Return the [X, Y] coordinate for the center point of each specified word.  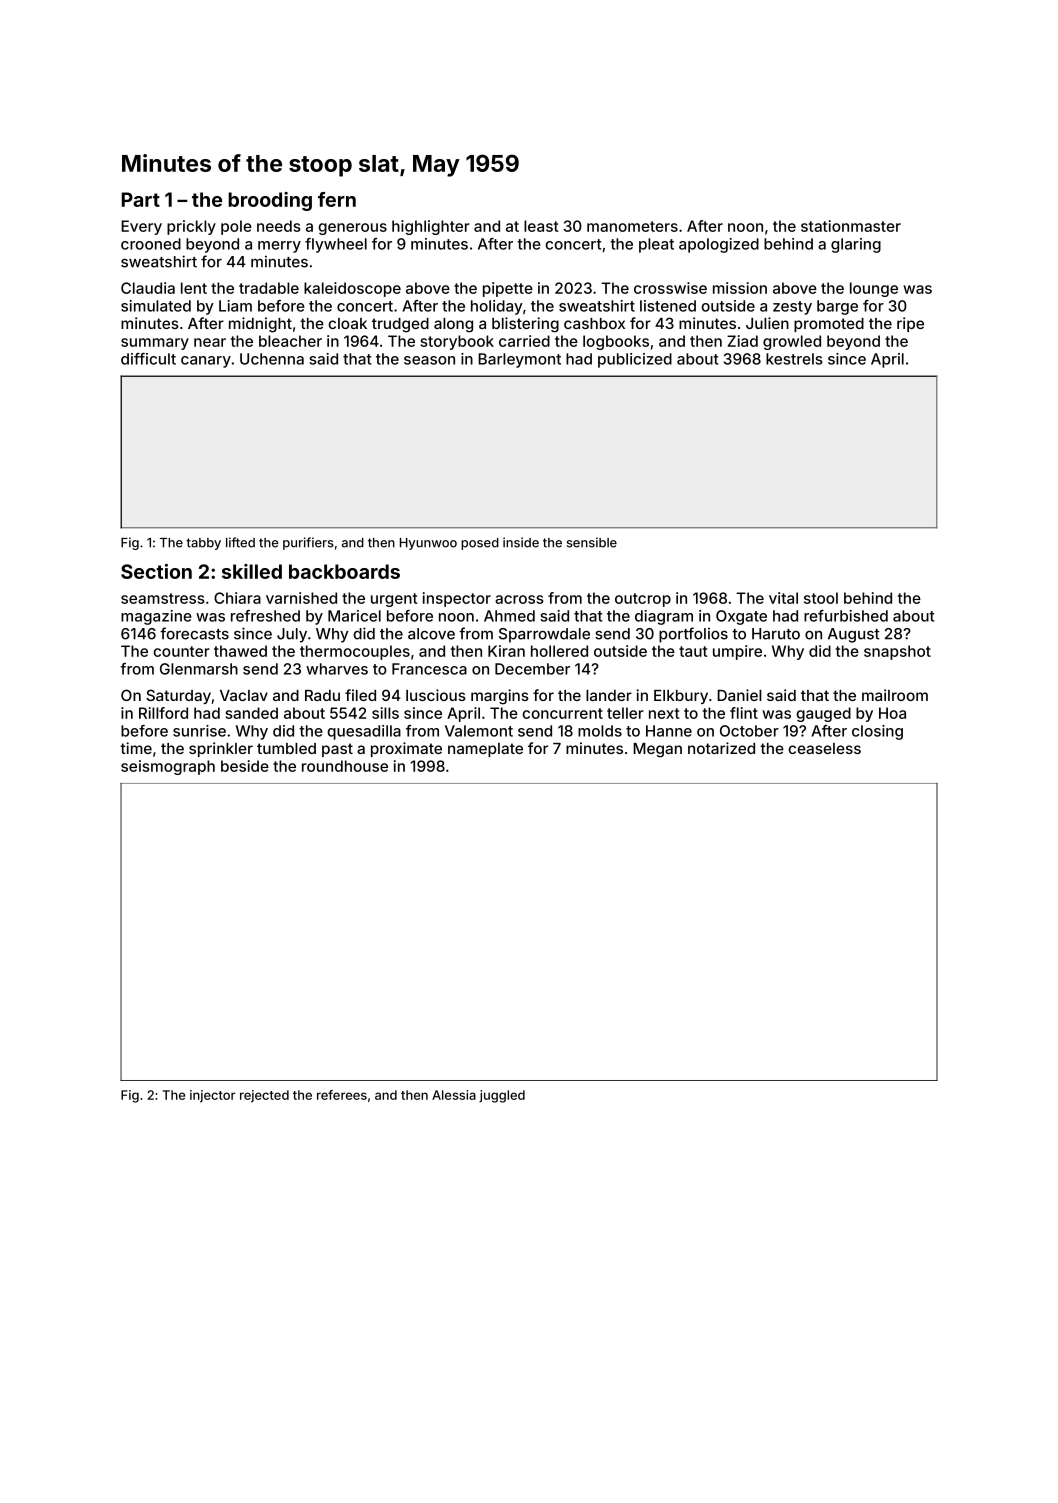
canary [206, 362]
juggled [502, 1096]
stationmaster [851, 226]
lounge [874, 289]
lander [609, 695]
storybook [457, 342]
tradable [269, 288]
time [136, 748]
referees [342, 1095]
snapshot [897, 652]
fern [337, 199]
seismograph [168, 767]
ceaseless [824, 748]
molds [600, 731]
